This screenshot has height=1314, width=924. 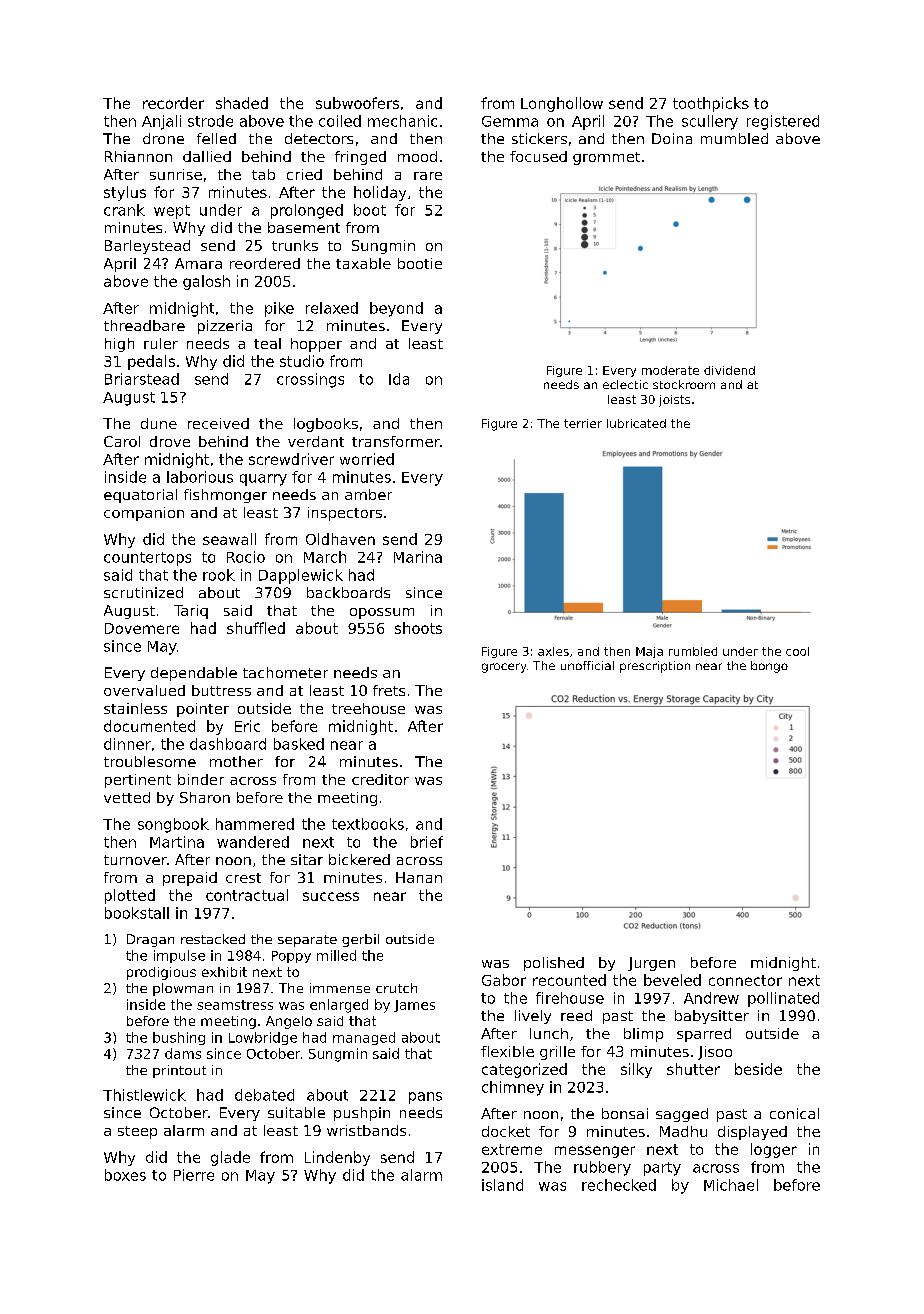 I want to click on toothpicks, so click(x=711, y=104).
